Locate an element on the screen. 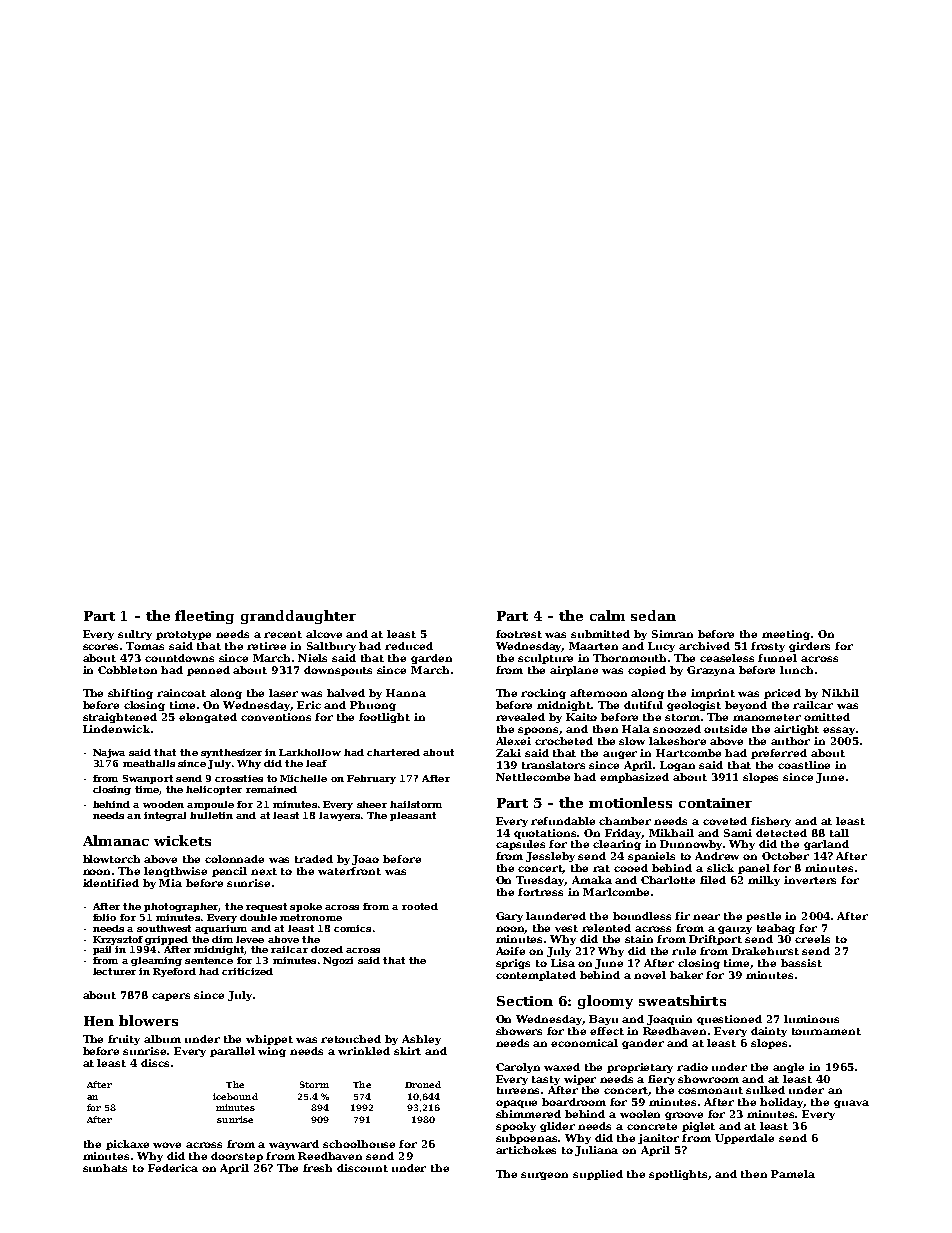 This screenshot has height=1233, width=952. opaque is located at coordinates (516, 1104).
